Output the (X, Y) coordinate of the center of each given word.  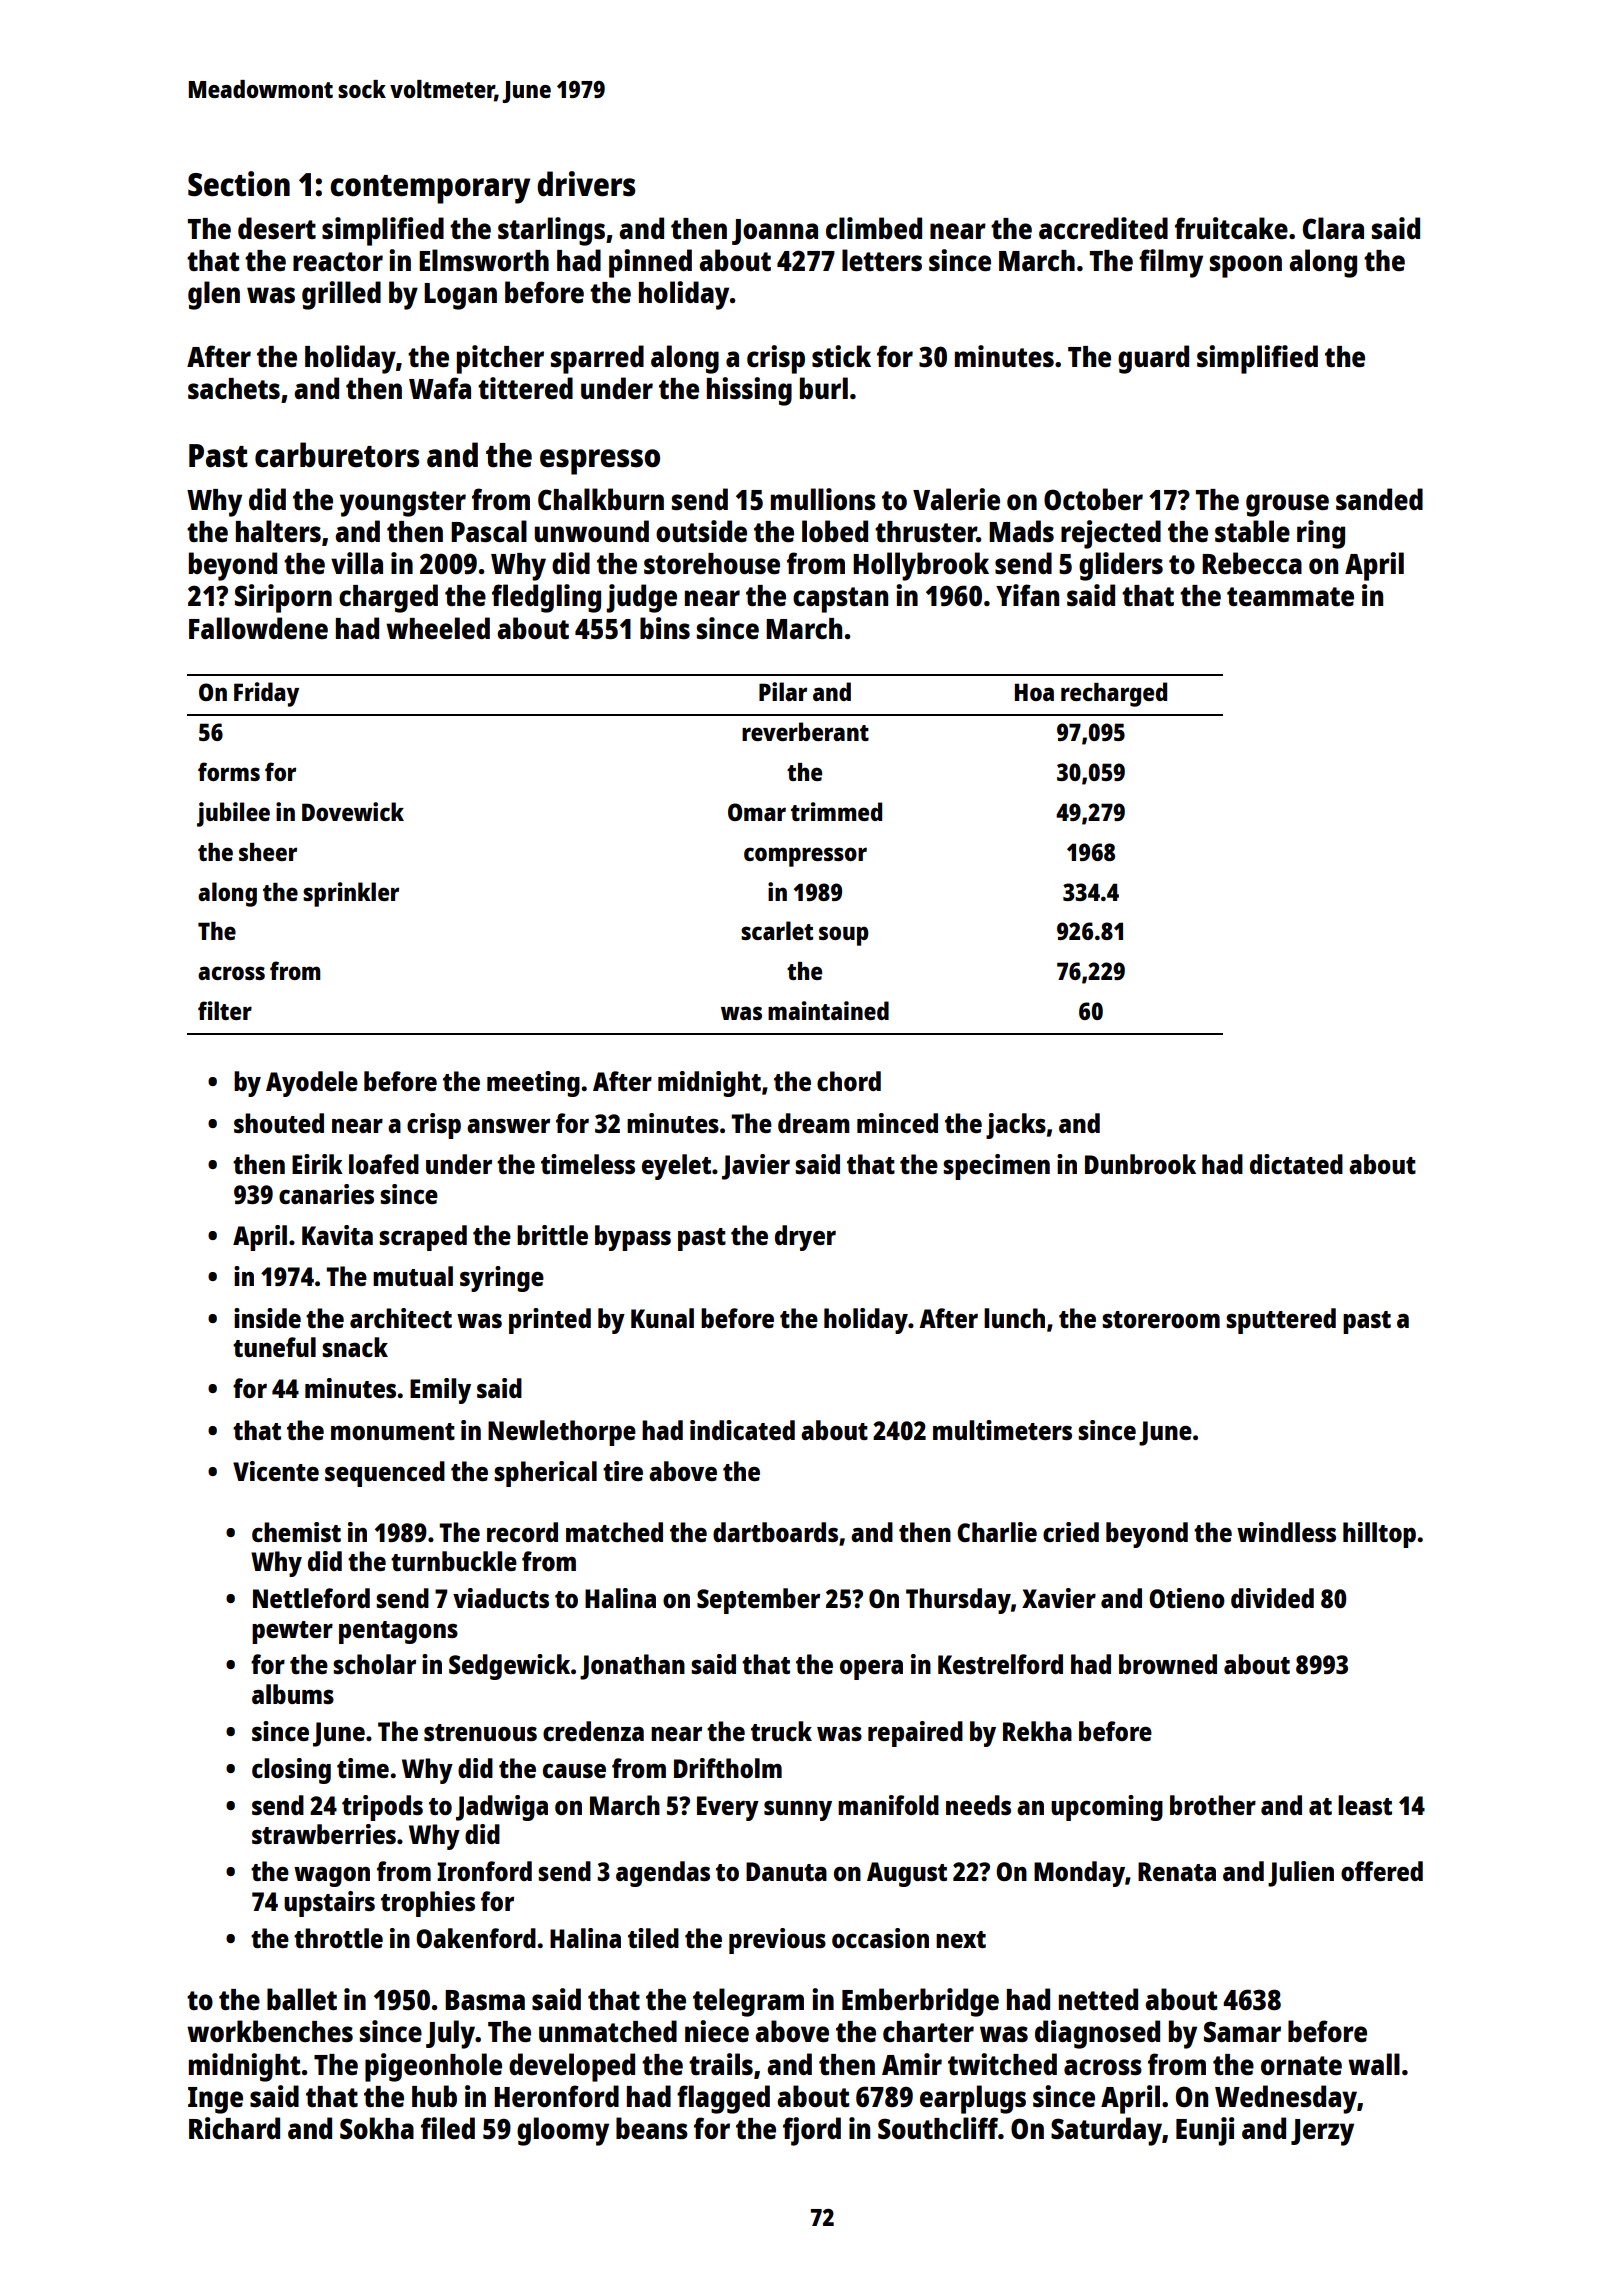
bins (665, 628)
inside (267, 1318)
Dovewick (353, 811)
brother (1213, 1805)
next (961, 1939)
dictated (1296, 1164)
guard (1153, 359)
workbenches (270, 2031)
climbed (874, 228)
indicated (742, 1430)
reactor (338, 261)
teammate (1290, 596)
